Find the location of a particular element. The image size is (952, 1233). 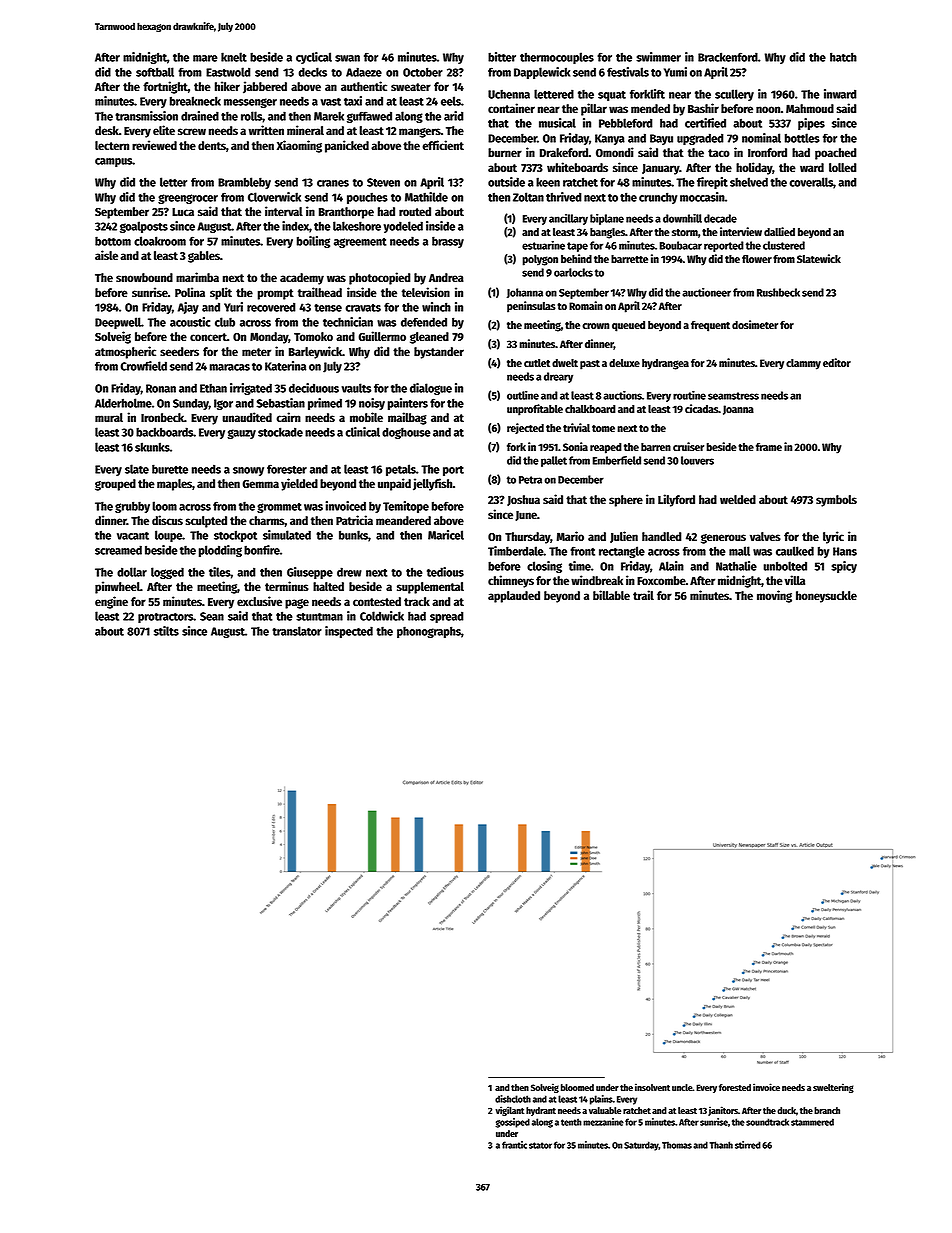

symbols is located at coordinates (836, 501).
